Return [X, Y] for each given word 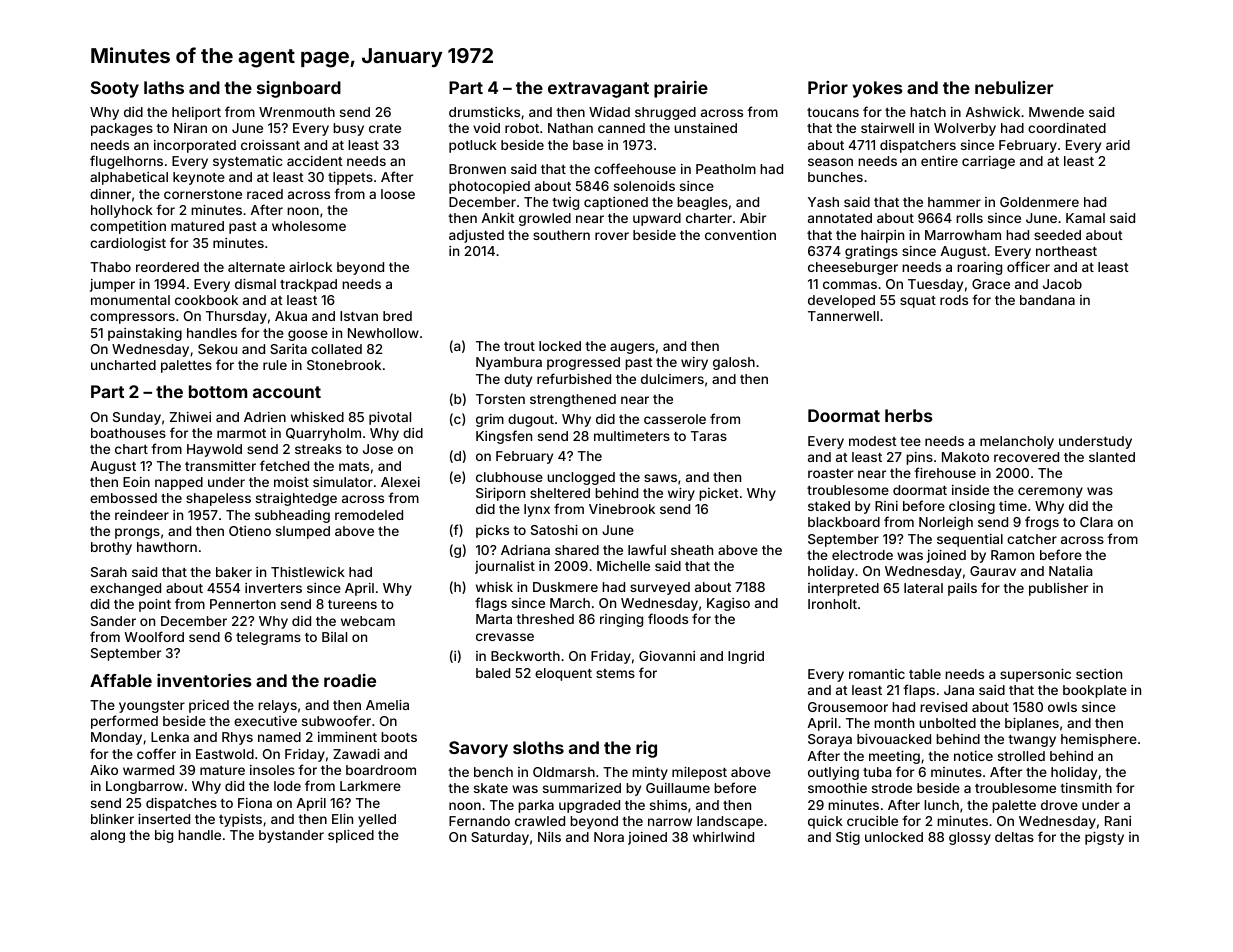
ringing [621, 620]
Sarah [109, 572]
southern [561, 235]
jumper [112, 285]
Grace [991, 284]
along [107, 836]
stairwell [887, 128]
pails [962, 589]
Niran [190, 128]
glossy [970, 838]
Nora [609, 837]
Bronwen [477, 169]
